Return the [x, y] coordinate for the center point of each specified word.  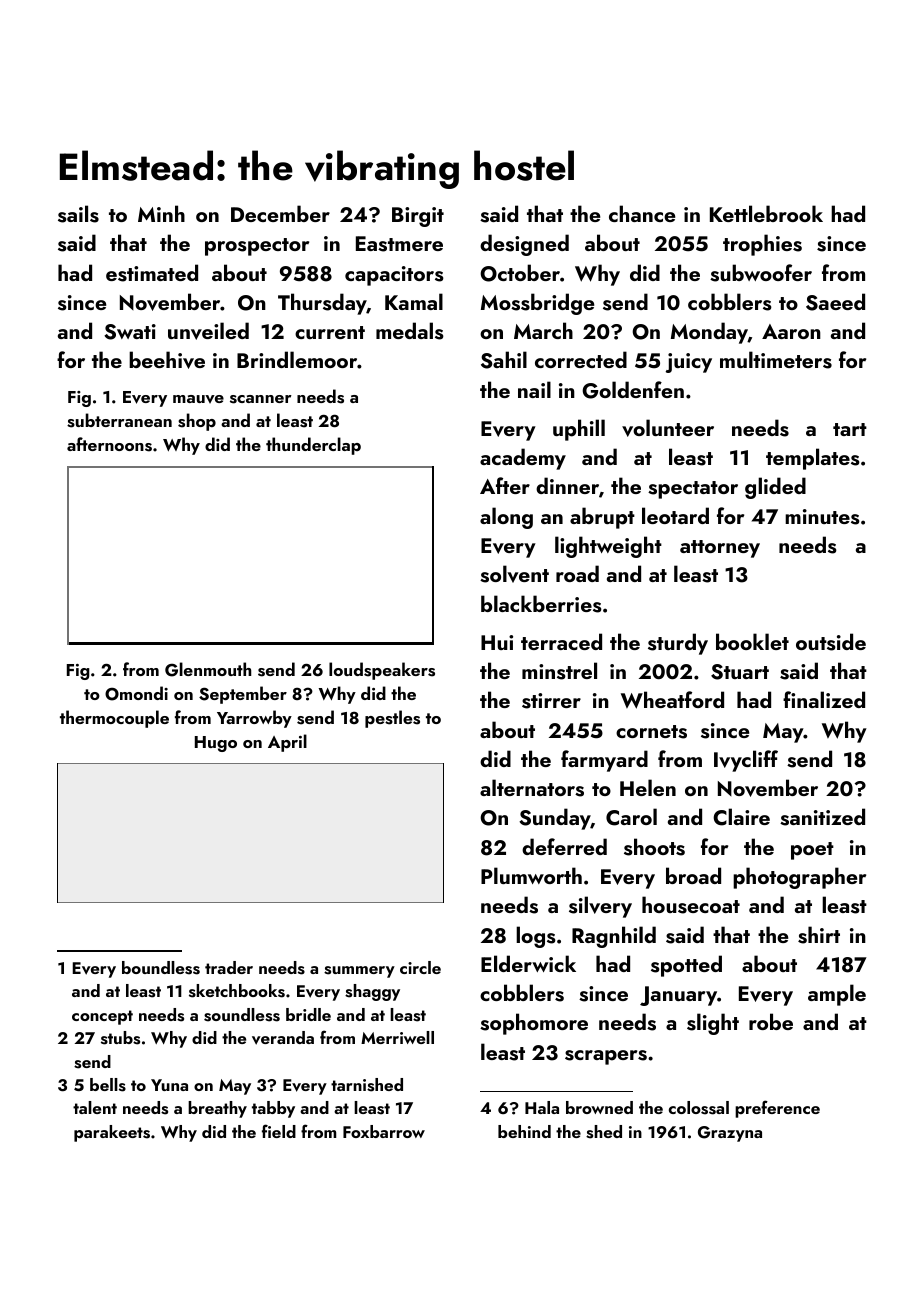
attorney [720, 549]
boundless [161, 968]
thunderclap [313, 446]
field [279, 1131]
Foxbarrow [384, 1131]
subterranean [119, 420]
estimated [152, 273]
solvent [514, 574]
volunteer [668, 428]
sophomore [534, 1024]
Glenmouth [208, 669]
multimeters [776, 360]
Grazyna [730, 1134]
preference [777, 1109]
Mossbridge [537, 304]
